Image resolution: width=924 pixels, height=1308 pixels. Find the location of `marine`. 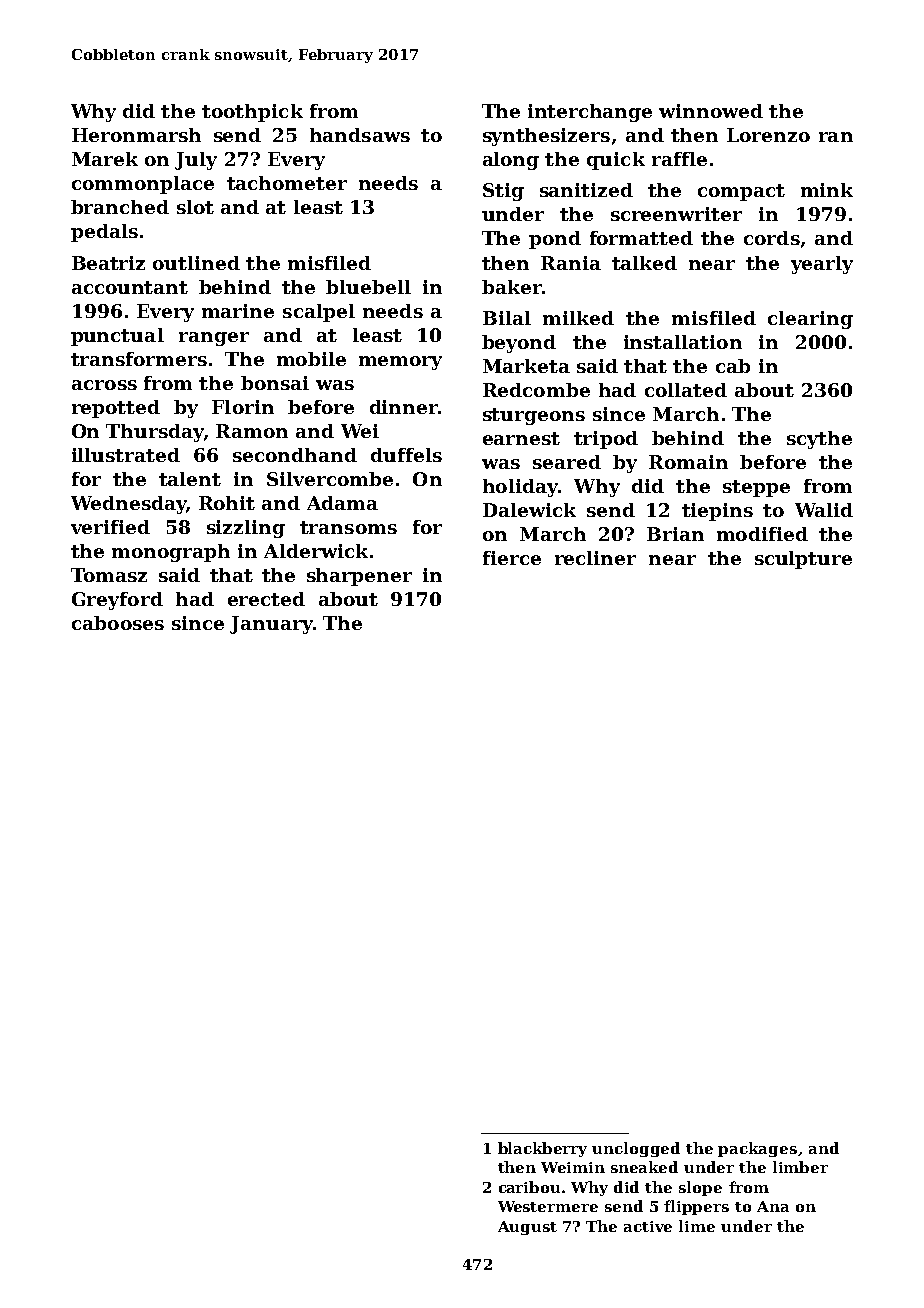

marine is located at coordinates (238, 311).
